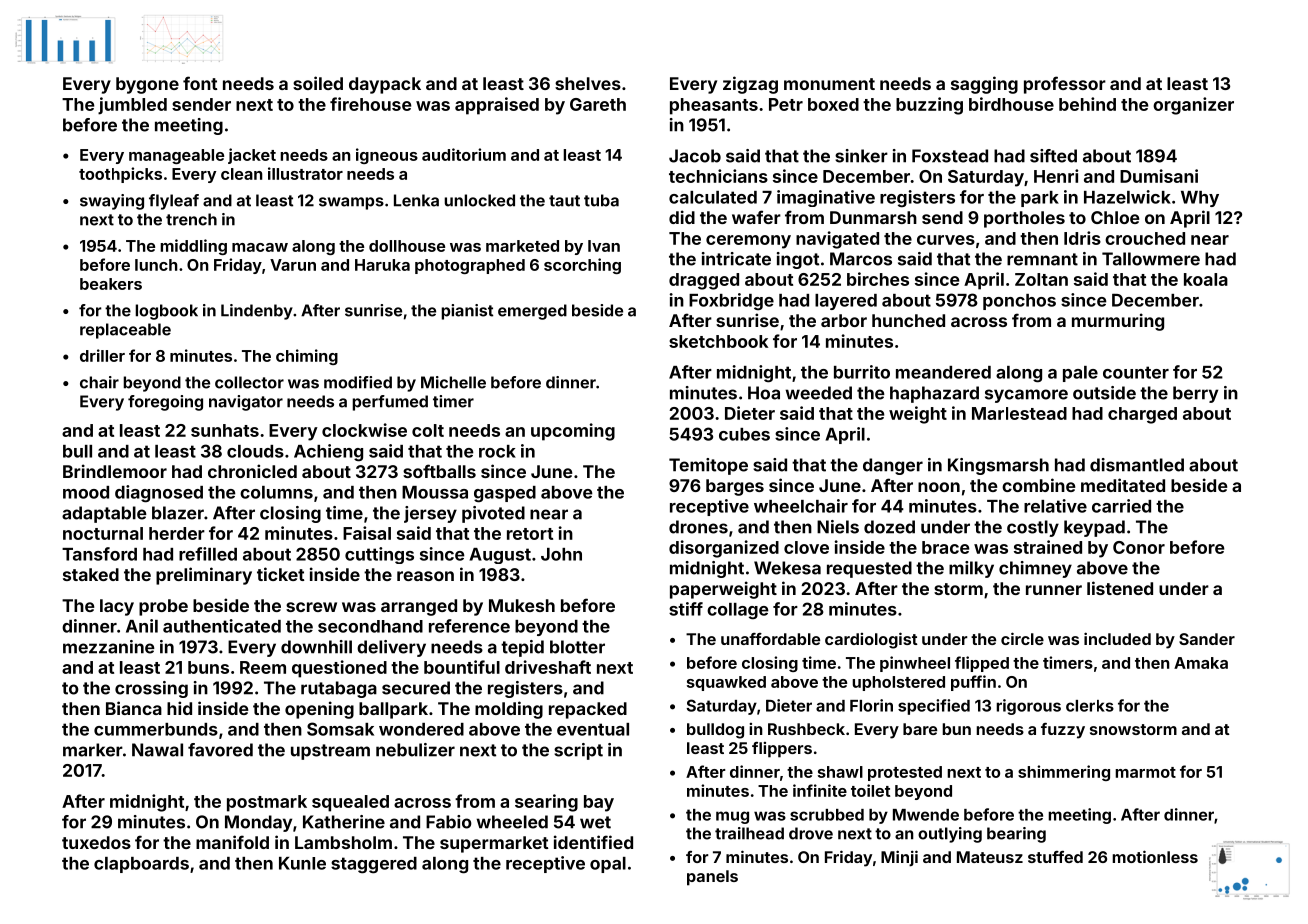 The height and width of the document is (924, 1308). Describe the element at coordinates (1142, 415) in the document. I see `charged` at that location.
